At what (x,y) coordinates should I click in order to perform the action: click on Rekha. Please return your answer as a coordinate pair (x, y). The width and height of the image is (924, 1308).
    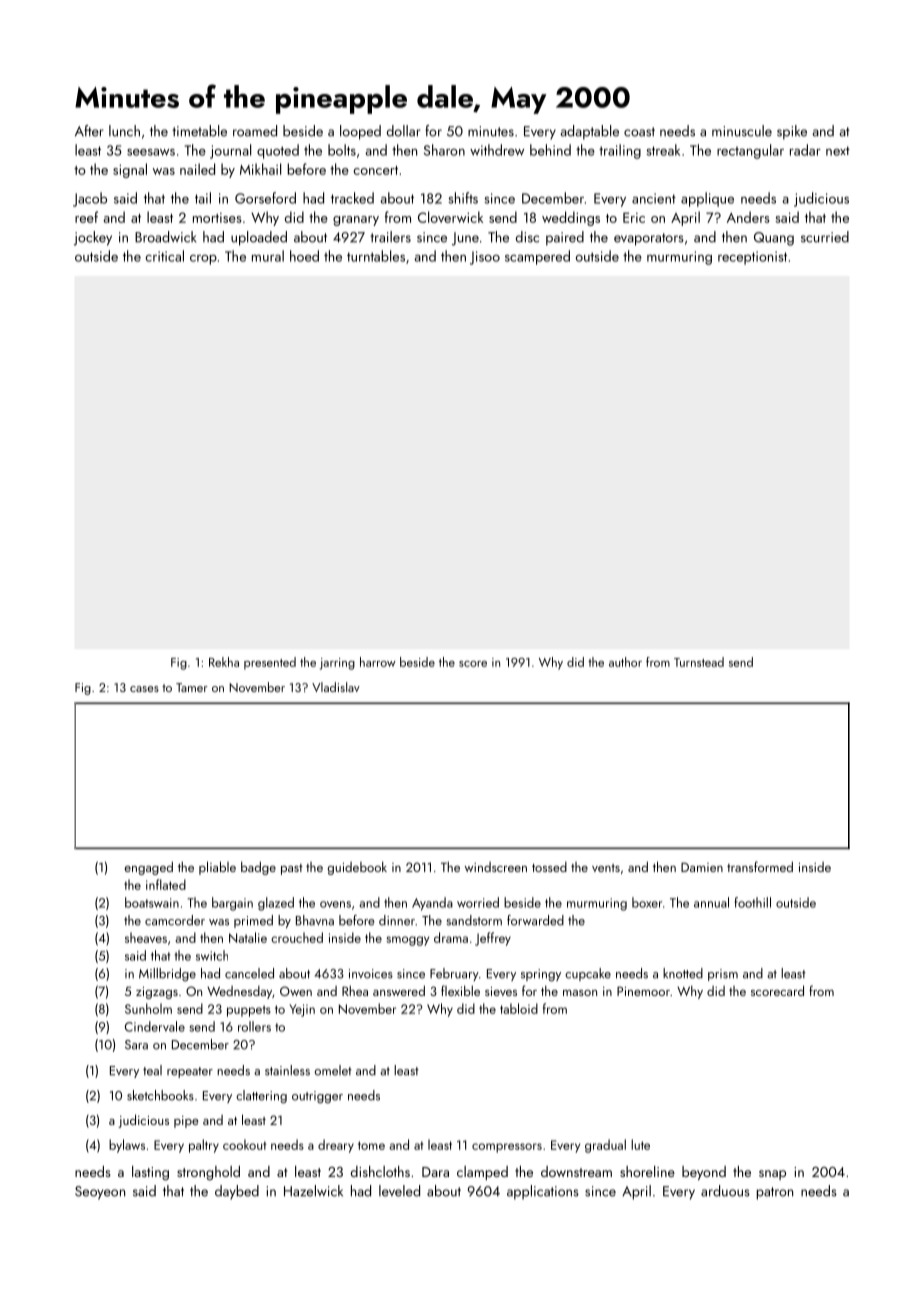
    Looking at the image, I should click on (224, 662).
